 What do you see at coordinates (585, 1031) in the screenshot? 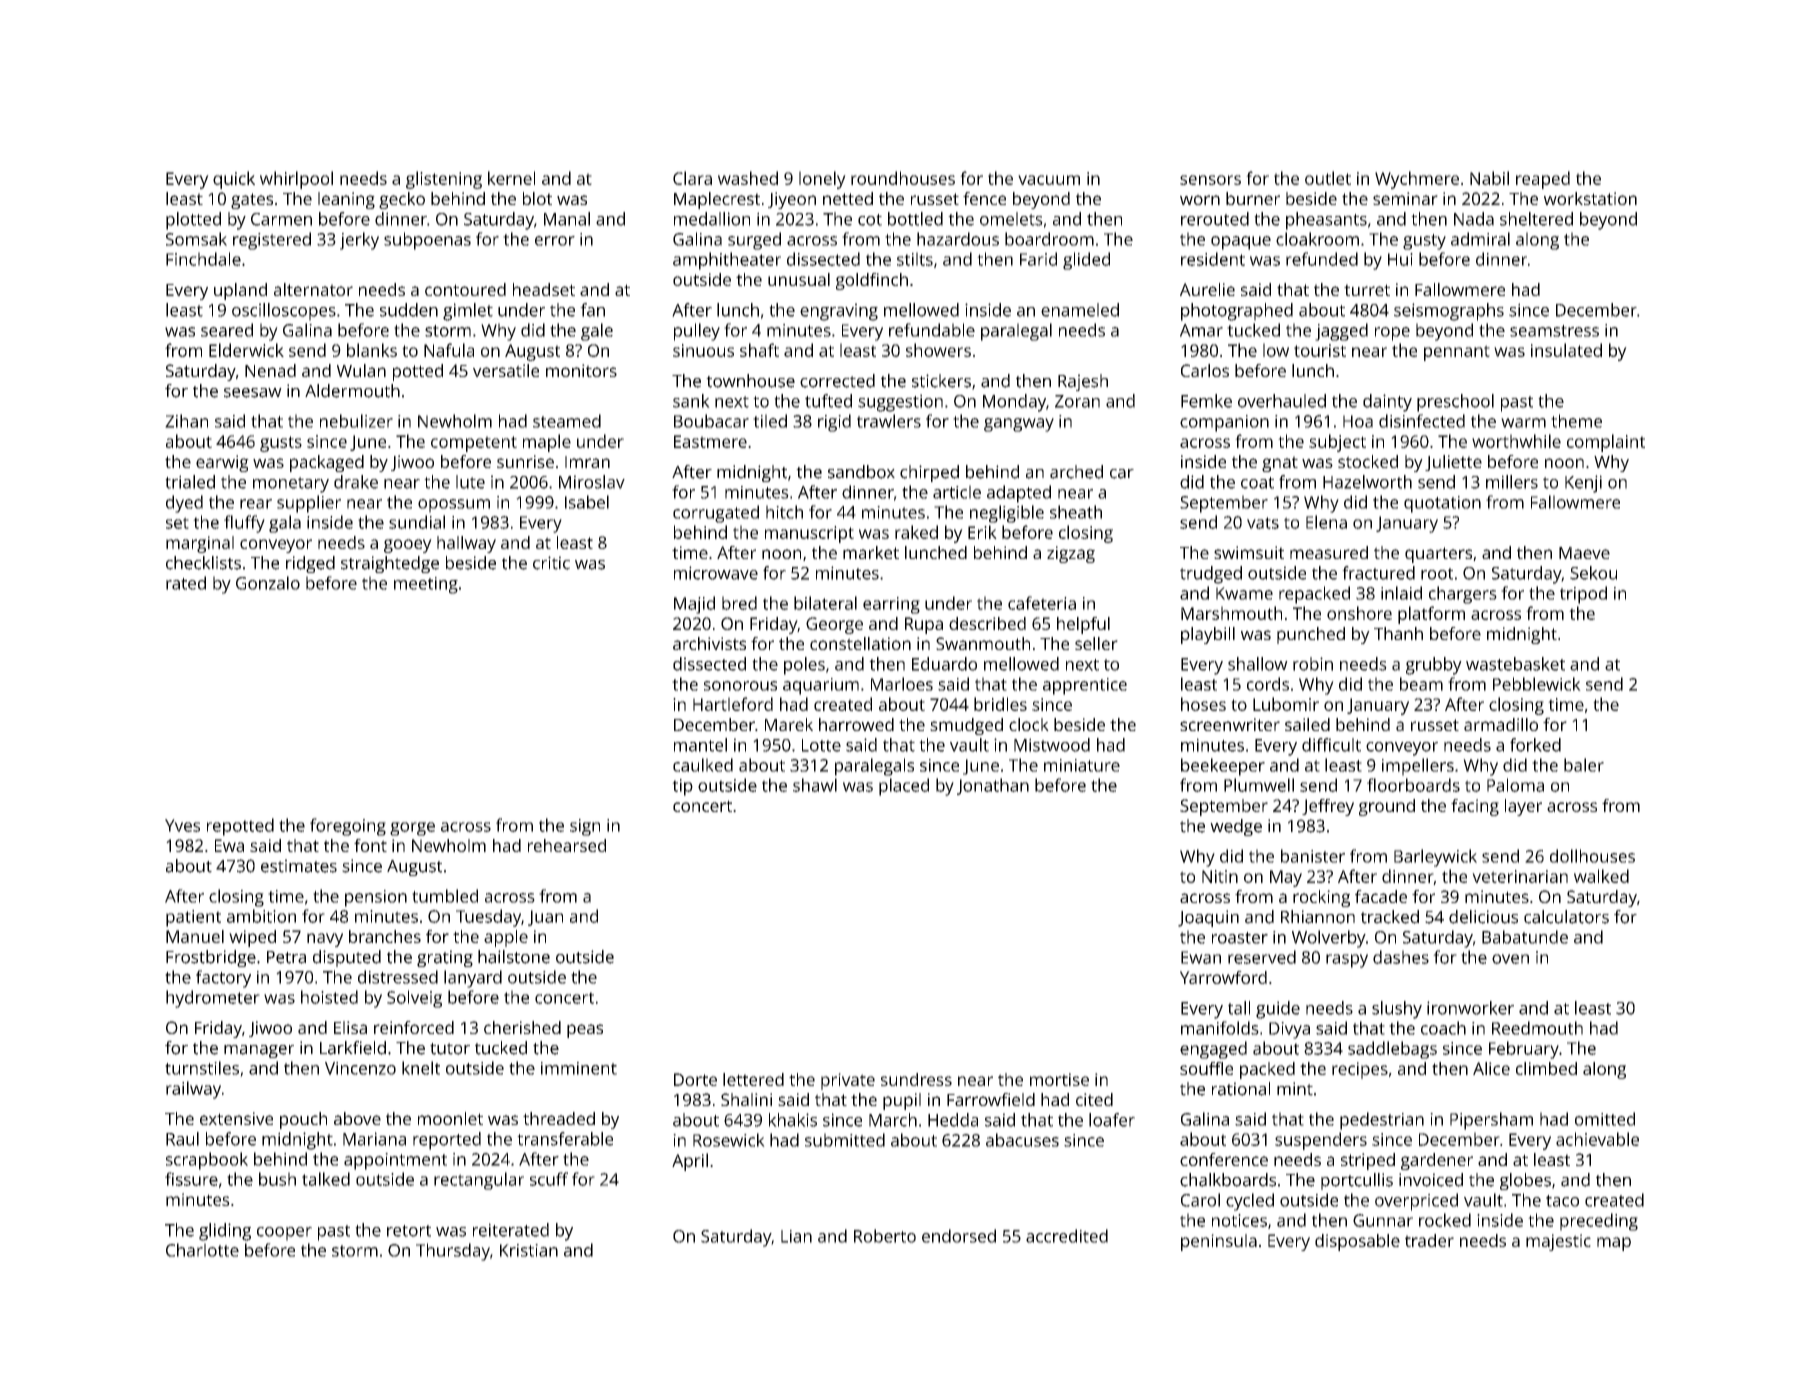
I see `peas` at bounding box center [585, 1031].
